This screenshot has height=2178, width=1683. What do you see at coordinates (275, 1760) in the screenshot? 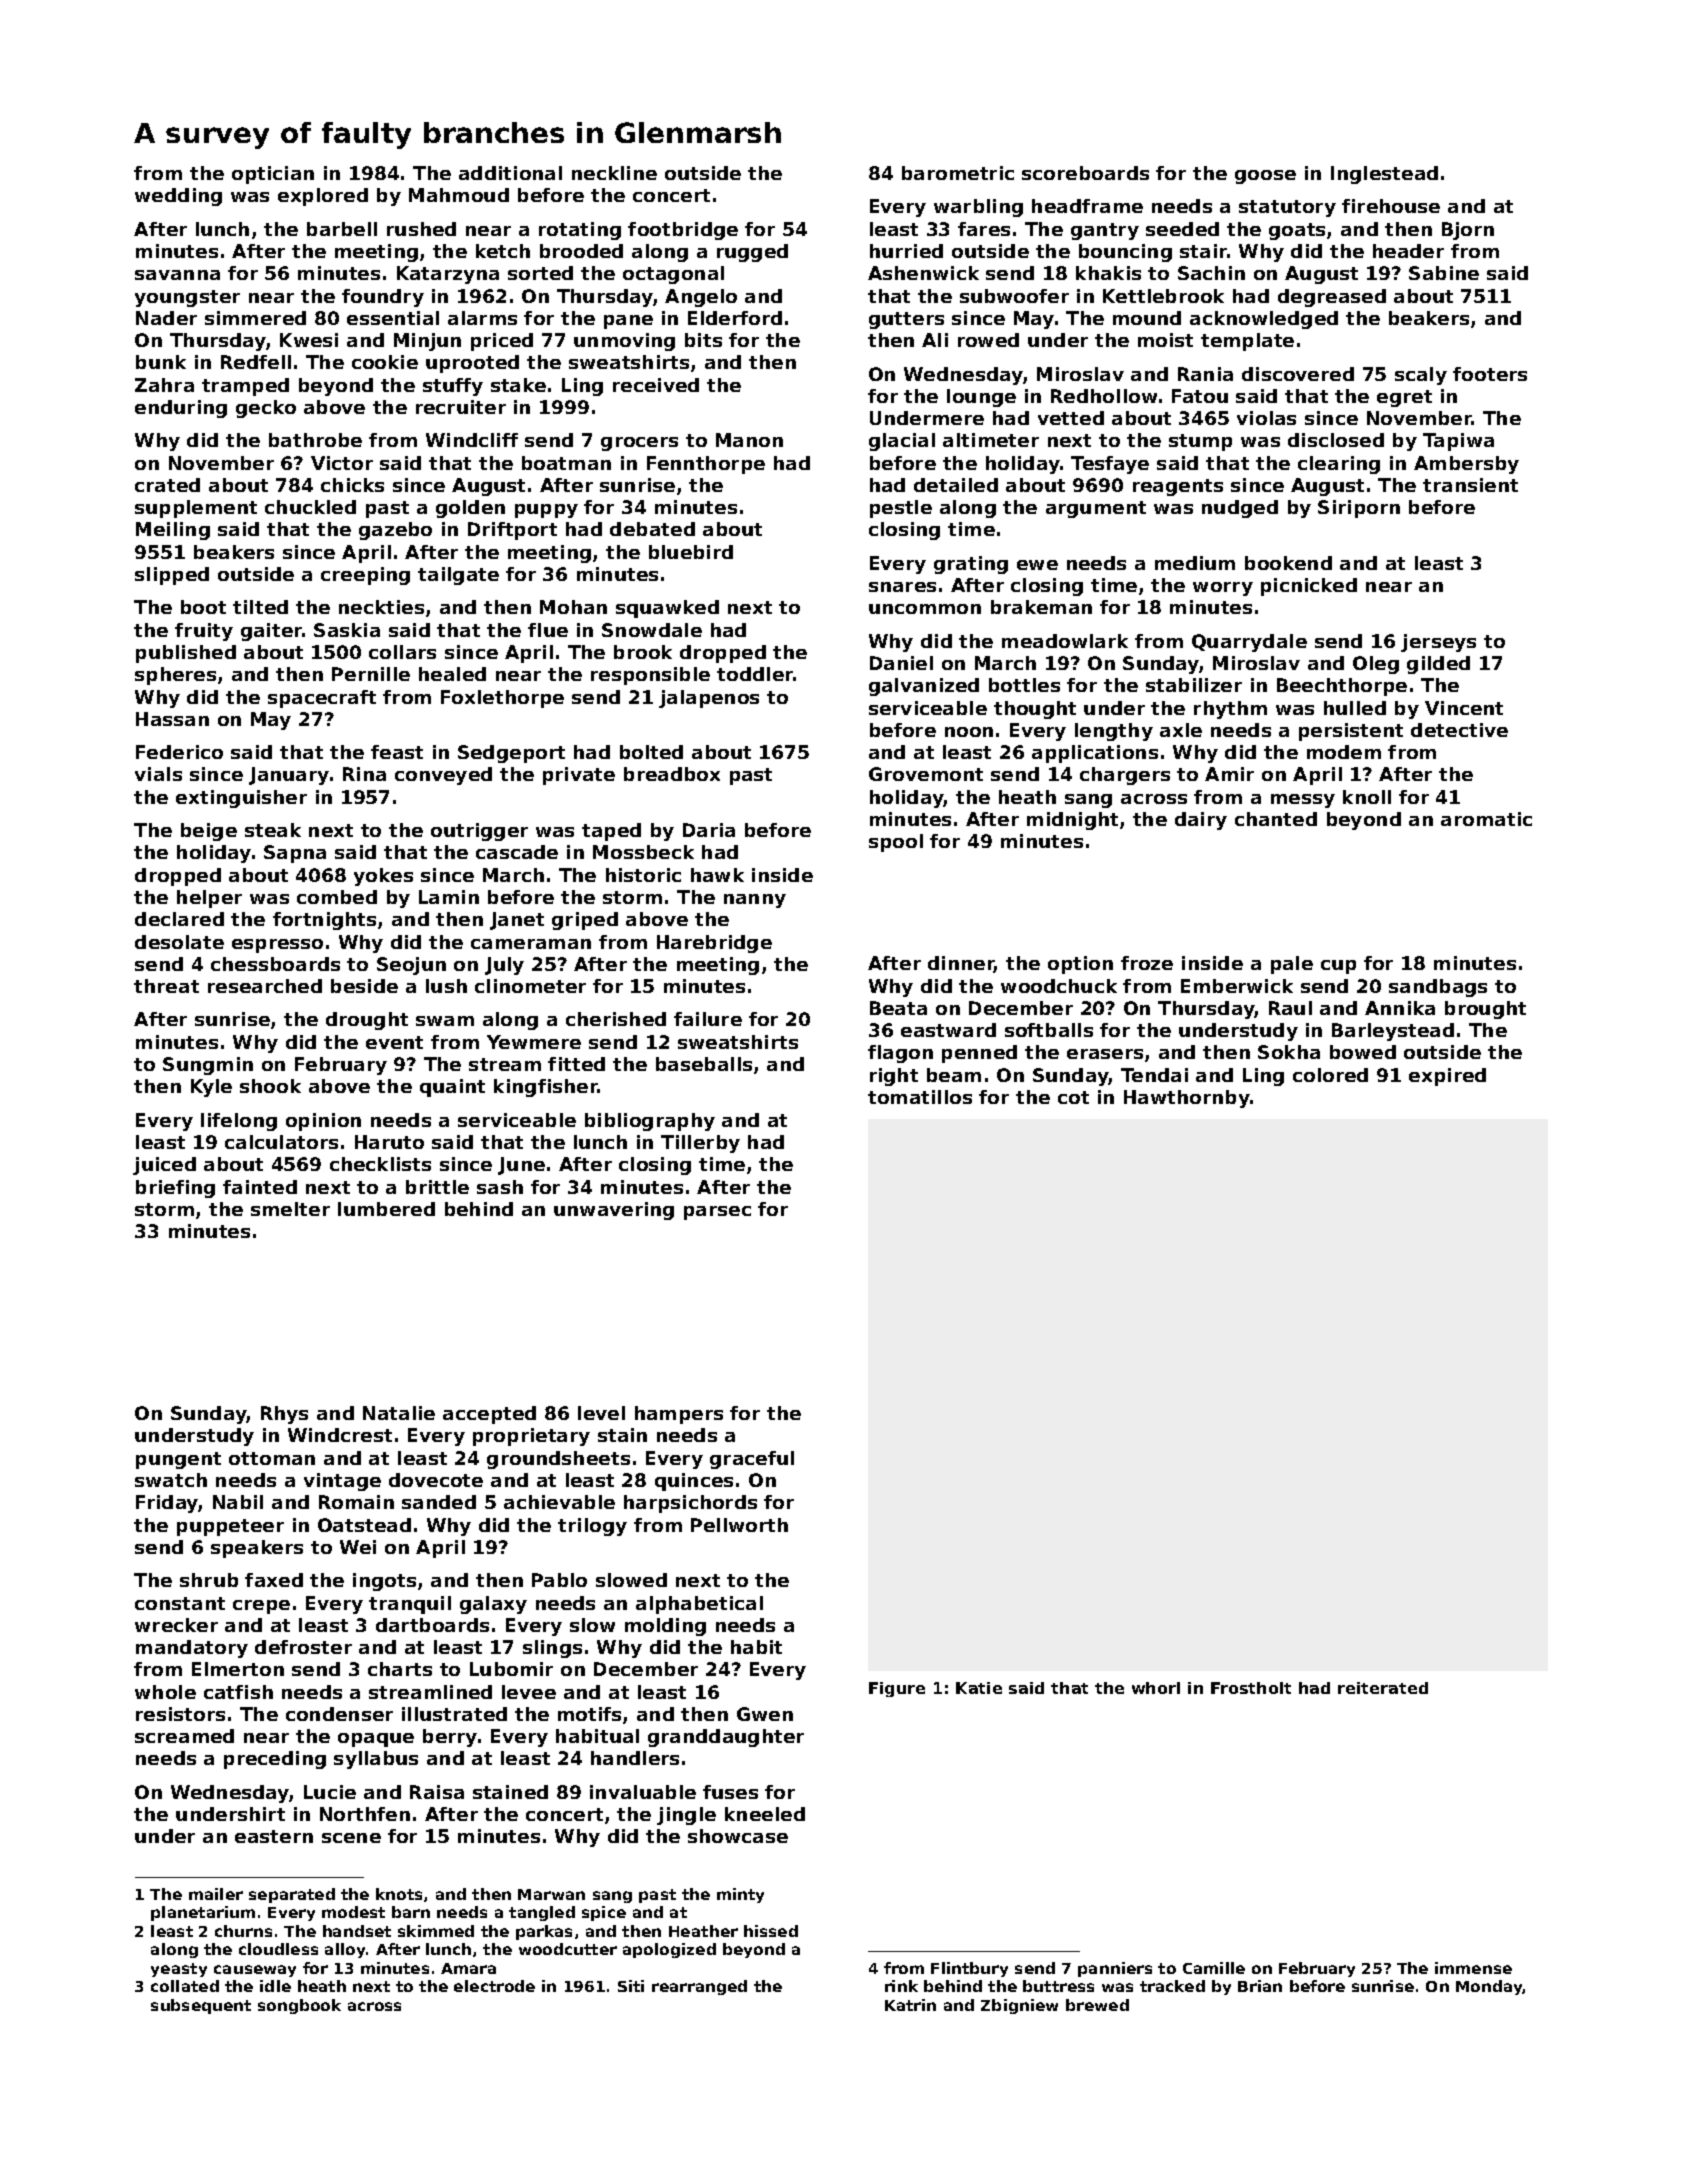
I see `preceding` at bounding box center [275, 1760].
